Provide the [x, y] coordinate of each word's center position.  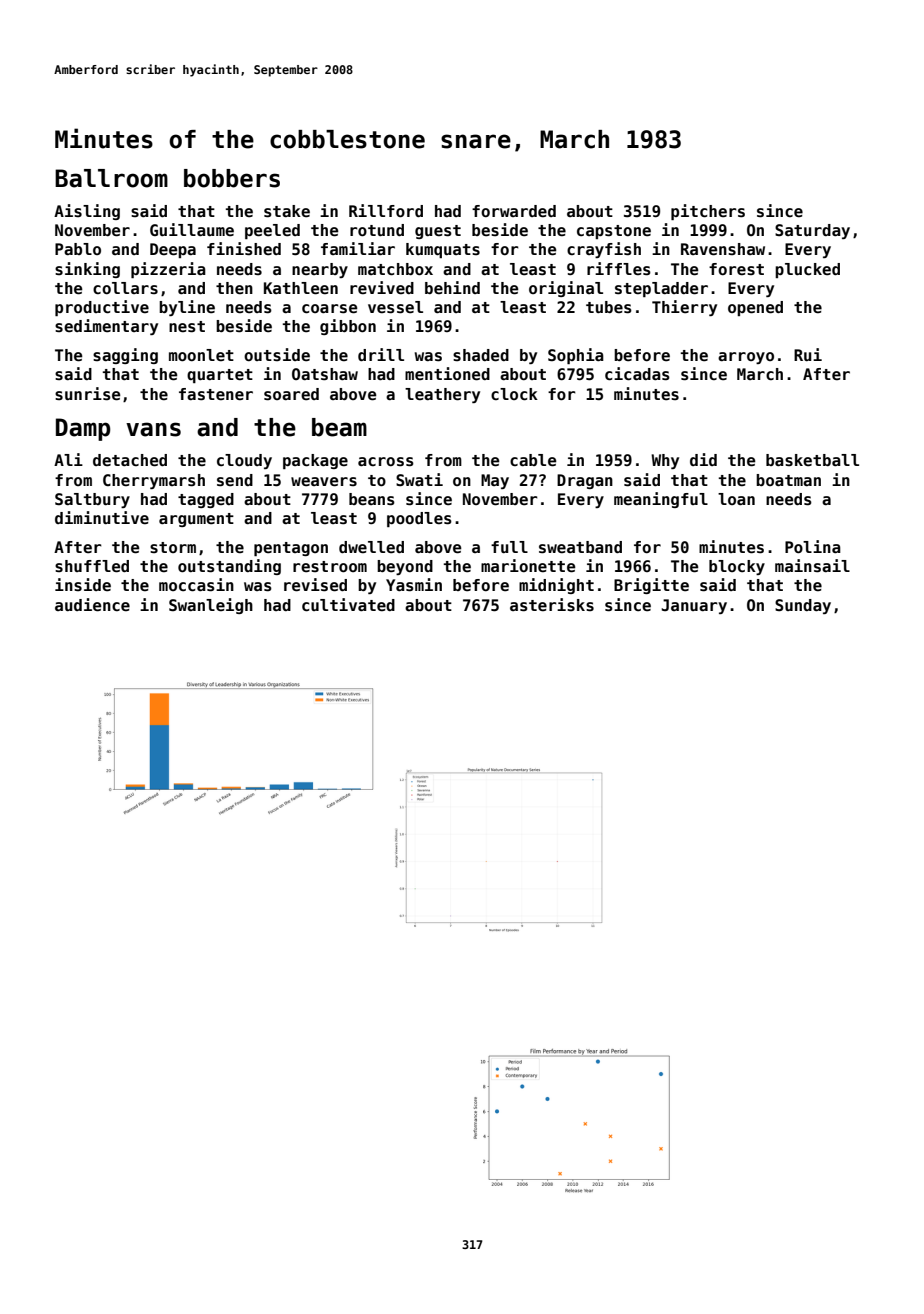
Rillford [386, 210]
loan [736, 499]
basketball [812, 460]
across [386, 462]
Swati [419, 479]
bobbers [232, 178]
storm [173, 547]
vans [153, 429]
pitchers [708, 212]
